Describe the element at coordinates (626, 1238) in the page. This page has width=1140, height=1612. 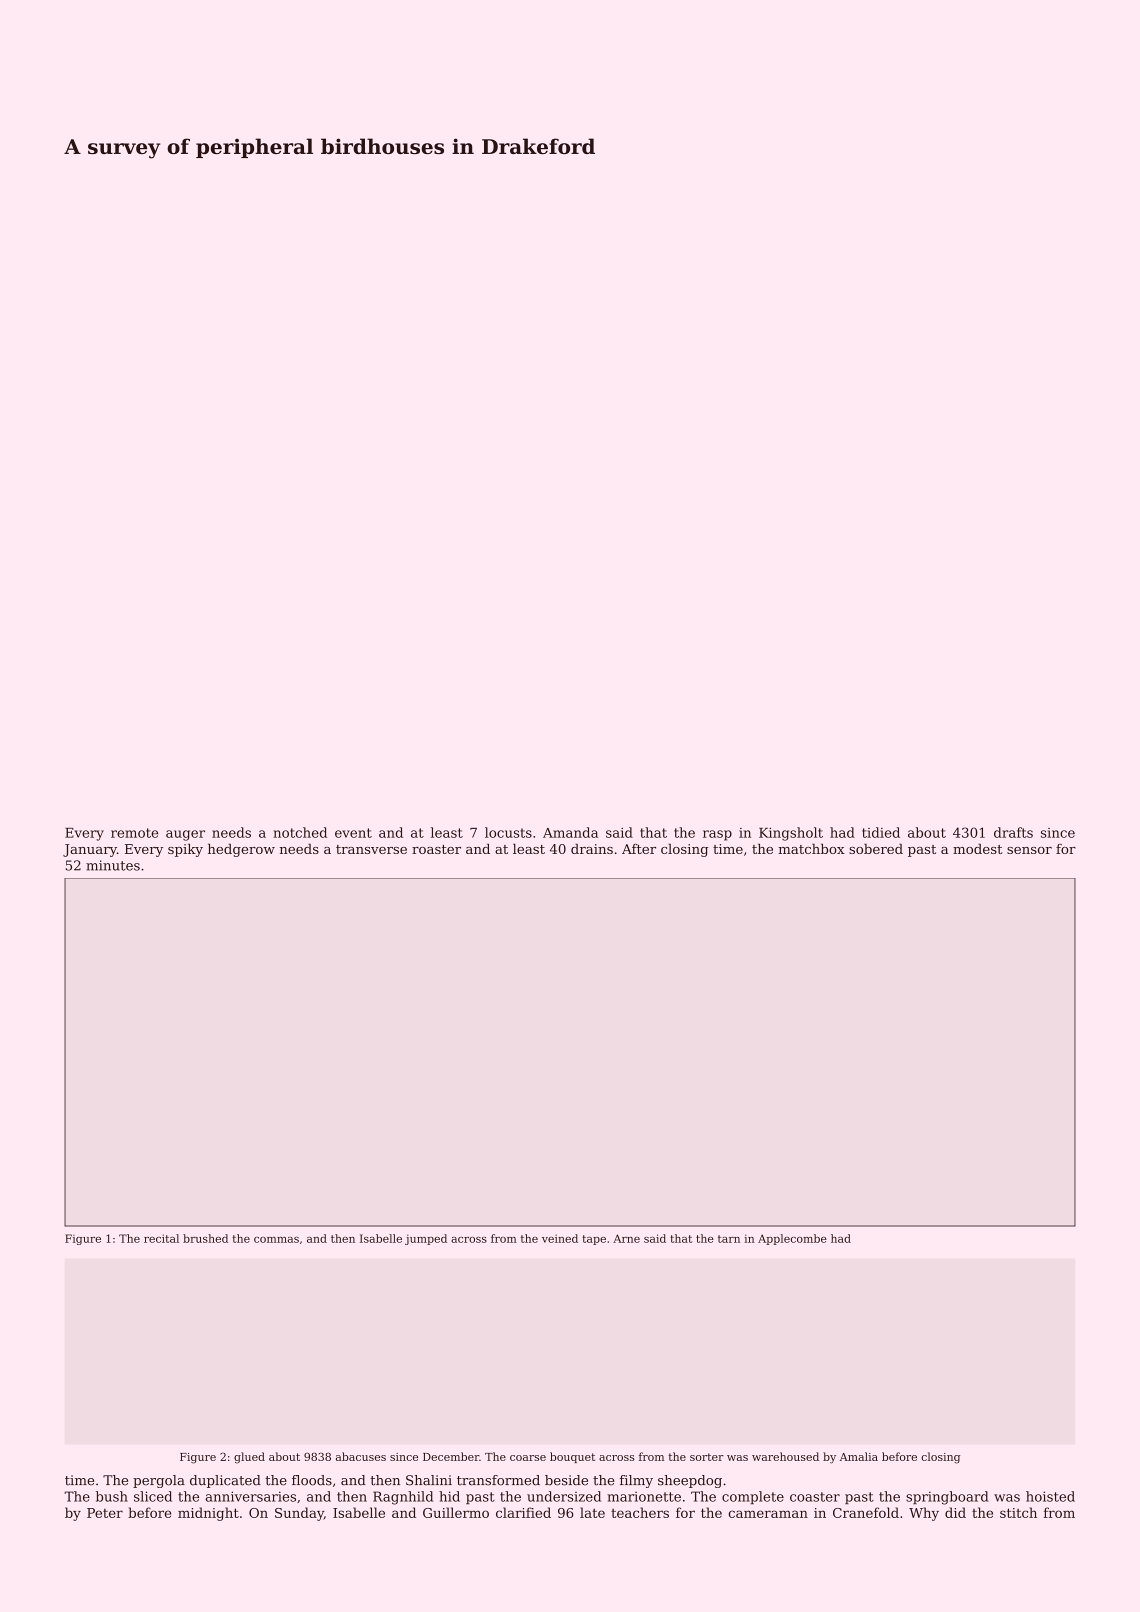
I see `Arne` at that location.
